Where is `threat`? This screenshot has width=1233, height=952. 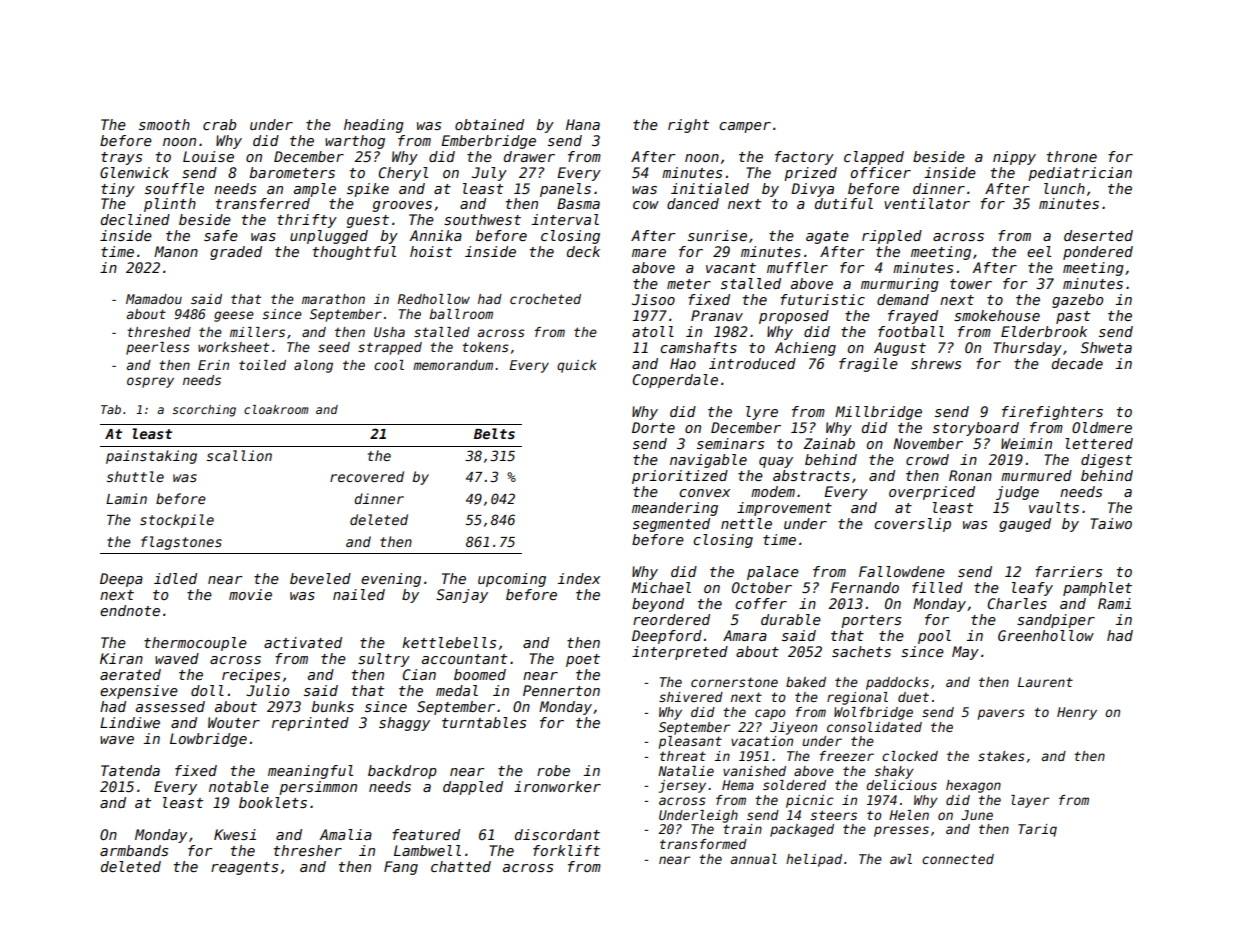 threat is located at coordinates (683, 756).
